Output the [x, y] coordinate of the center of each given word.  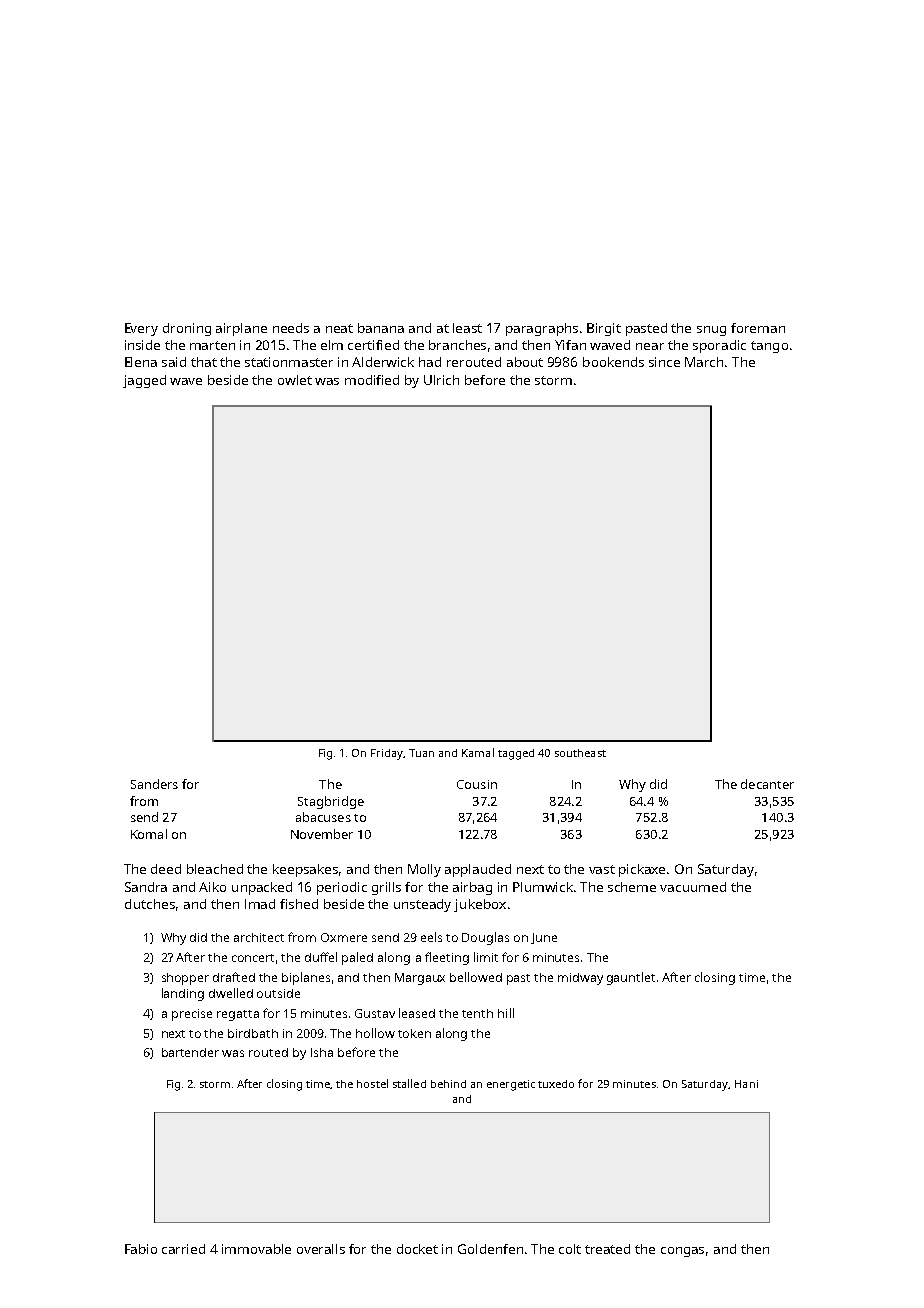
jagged [144, 381]
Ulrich [441, 380]
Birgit [604, 329]
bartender [190, 1052]
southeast [580, 753]
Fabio [141, 1249]
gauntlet [631, 978]
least [467, 328]
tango [769, 347]
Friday [387, 754]
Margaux [420, 979]
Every [141, 329]
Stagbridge [331, 802]
